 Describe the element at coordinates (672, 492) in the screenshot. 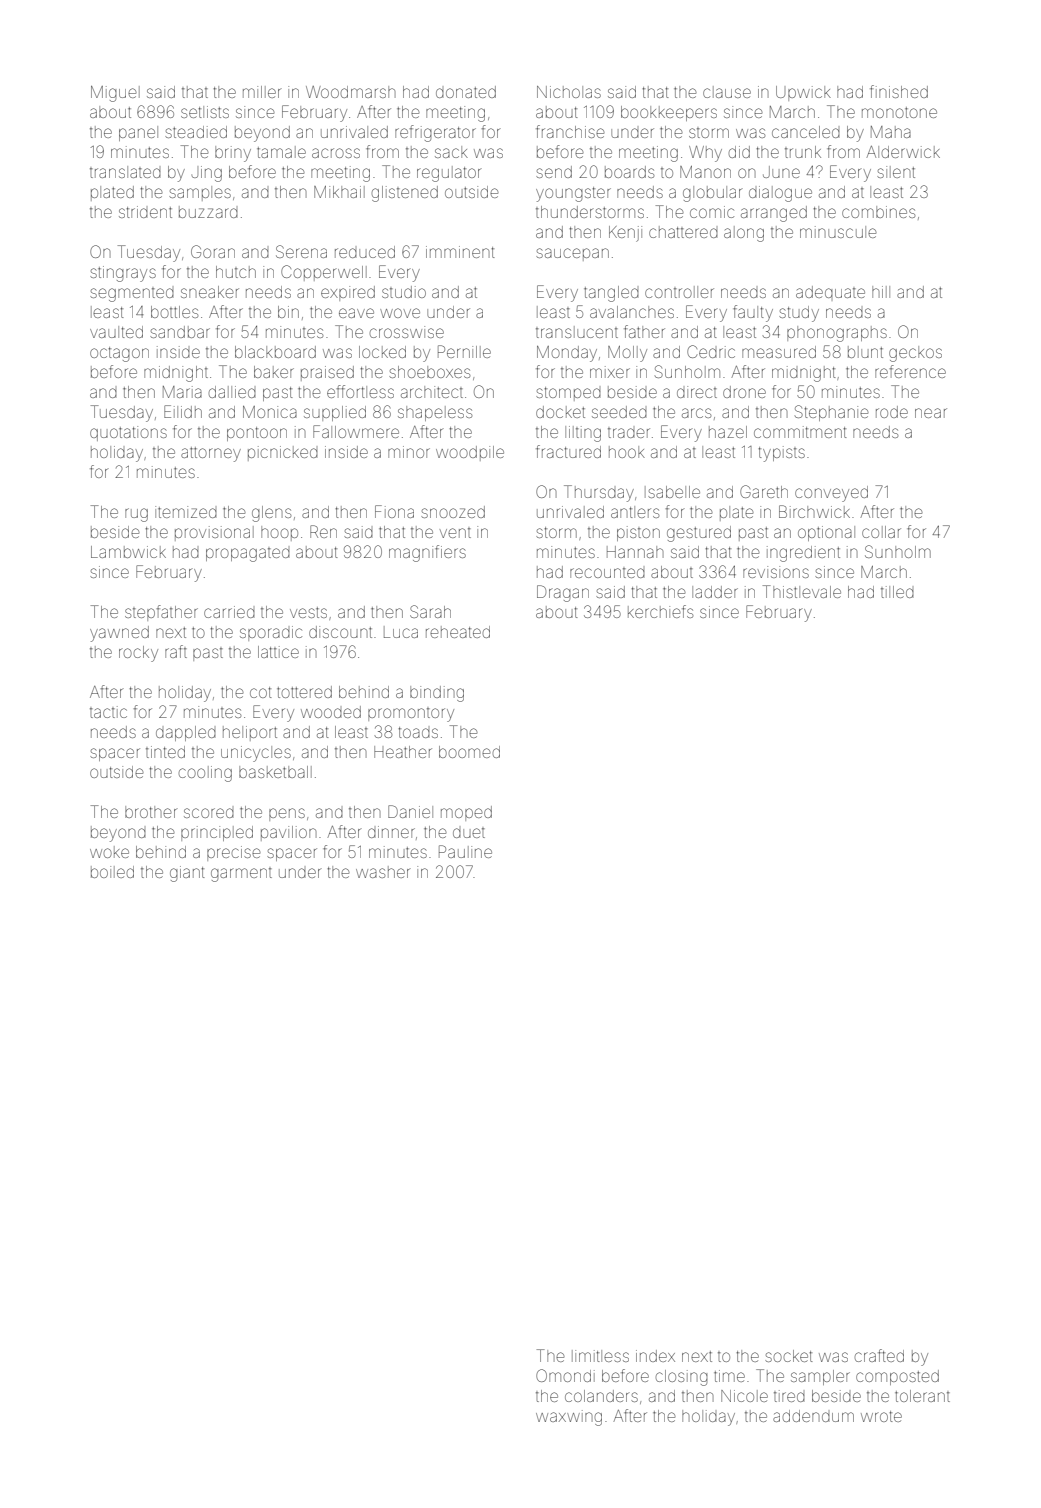

I see `Isabelle` at that location.
